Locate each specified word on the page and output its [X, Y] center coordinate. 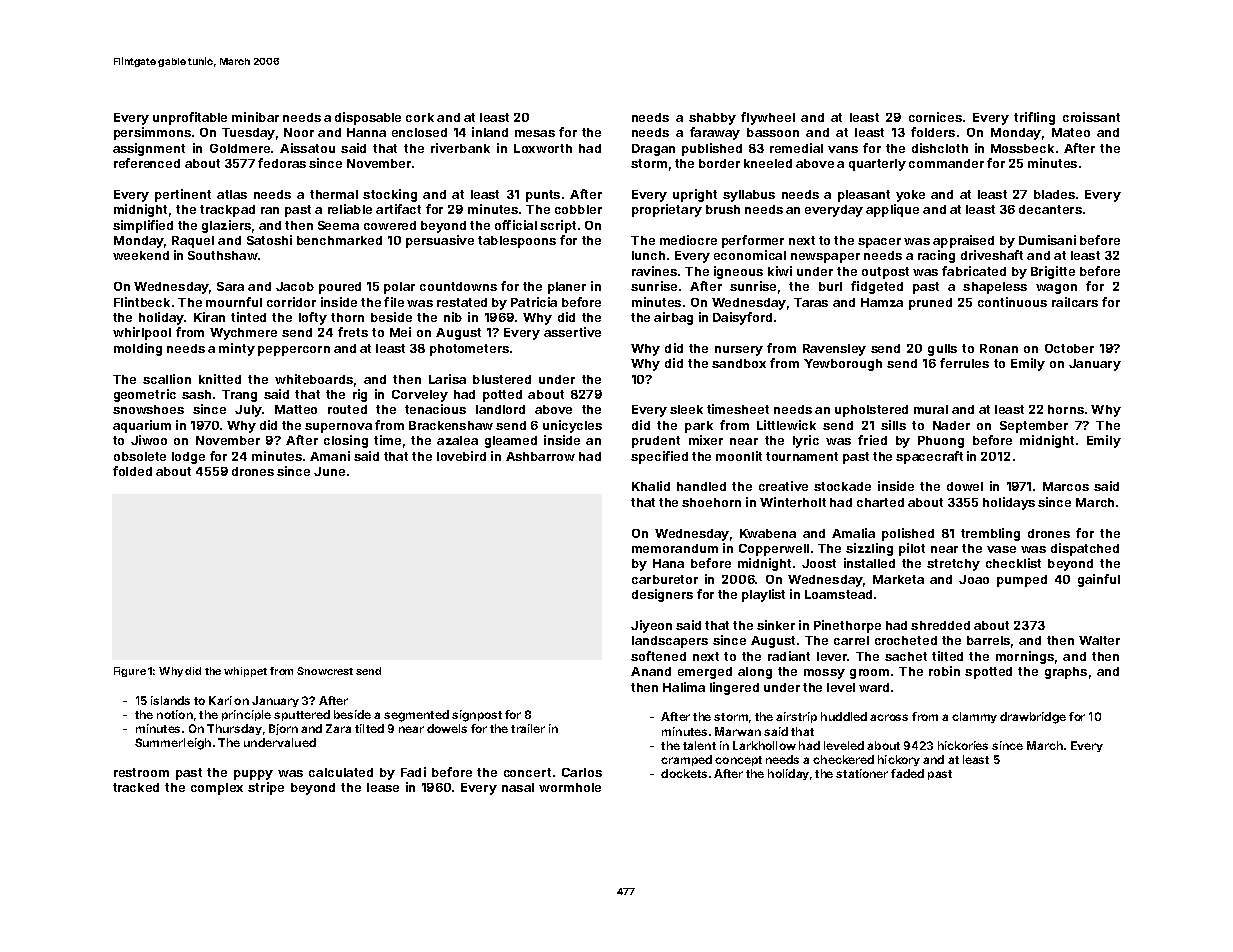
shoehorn [711, 502]
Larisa [447, 379]
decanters [1050, 209]
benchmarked [339, 240]
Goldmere [240, 148]
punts [543, 196]
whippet [245, 672]
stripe [266, 788]
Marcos [1066, 486]
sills [893, 425]
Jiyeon [651, 626]
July [248, 411]
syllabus [749, 196]
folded [132, 471]
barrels [988, 640]
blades [1054, 194]
